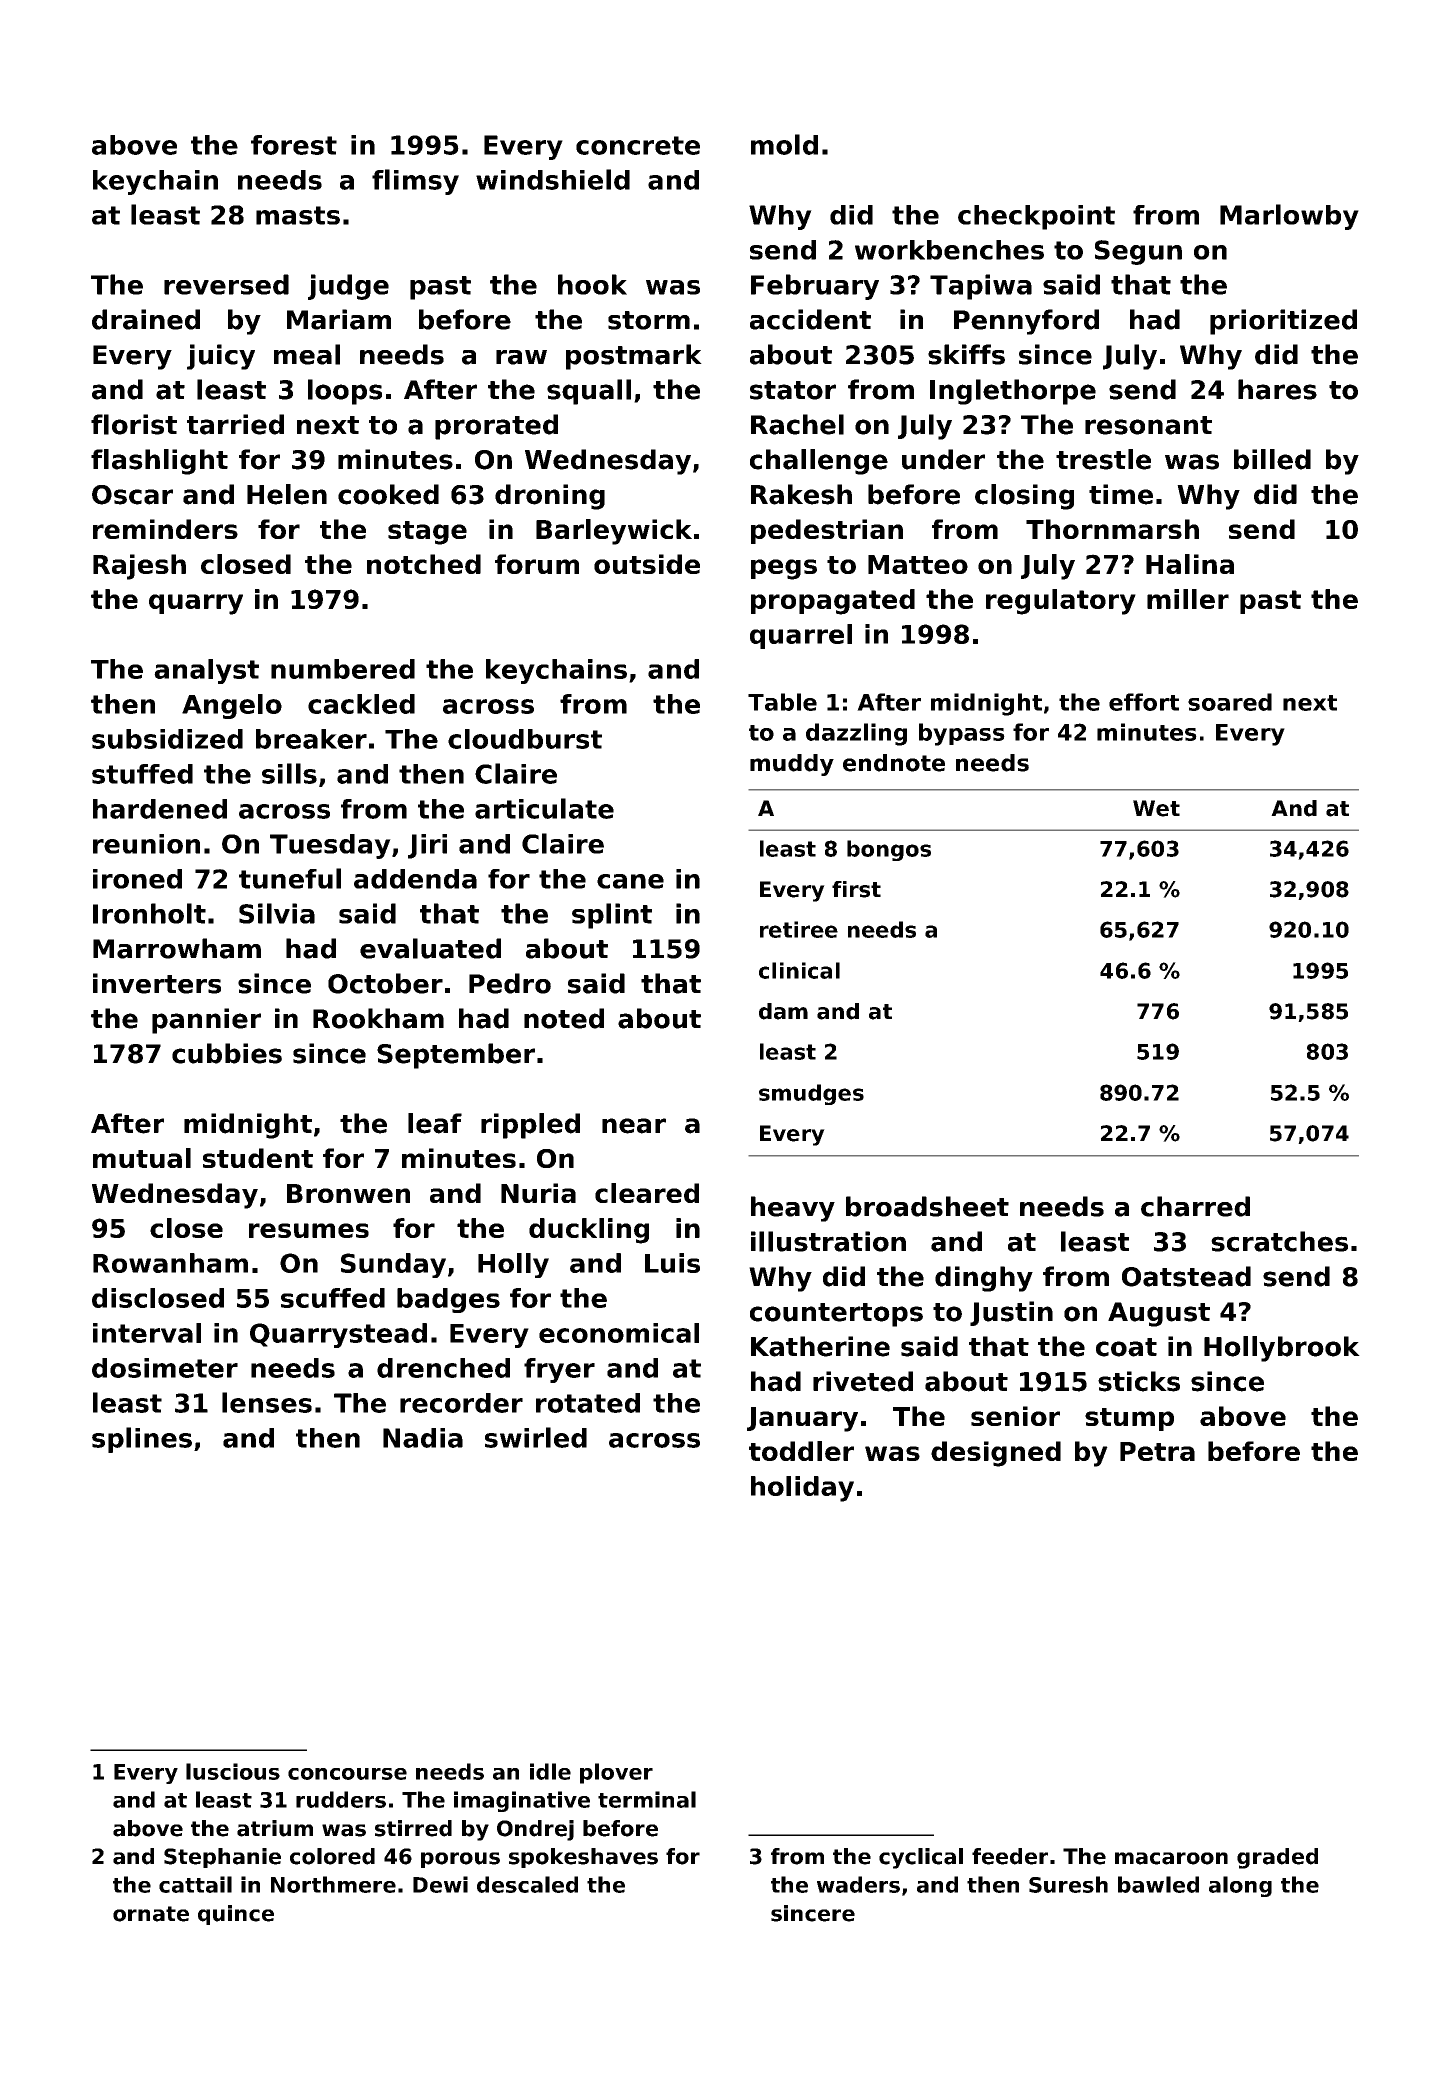 Image resolution: width=1450 pixels, height=2100 pixels. I want to click on Oatstead, so click(1186, 1276).
